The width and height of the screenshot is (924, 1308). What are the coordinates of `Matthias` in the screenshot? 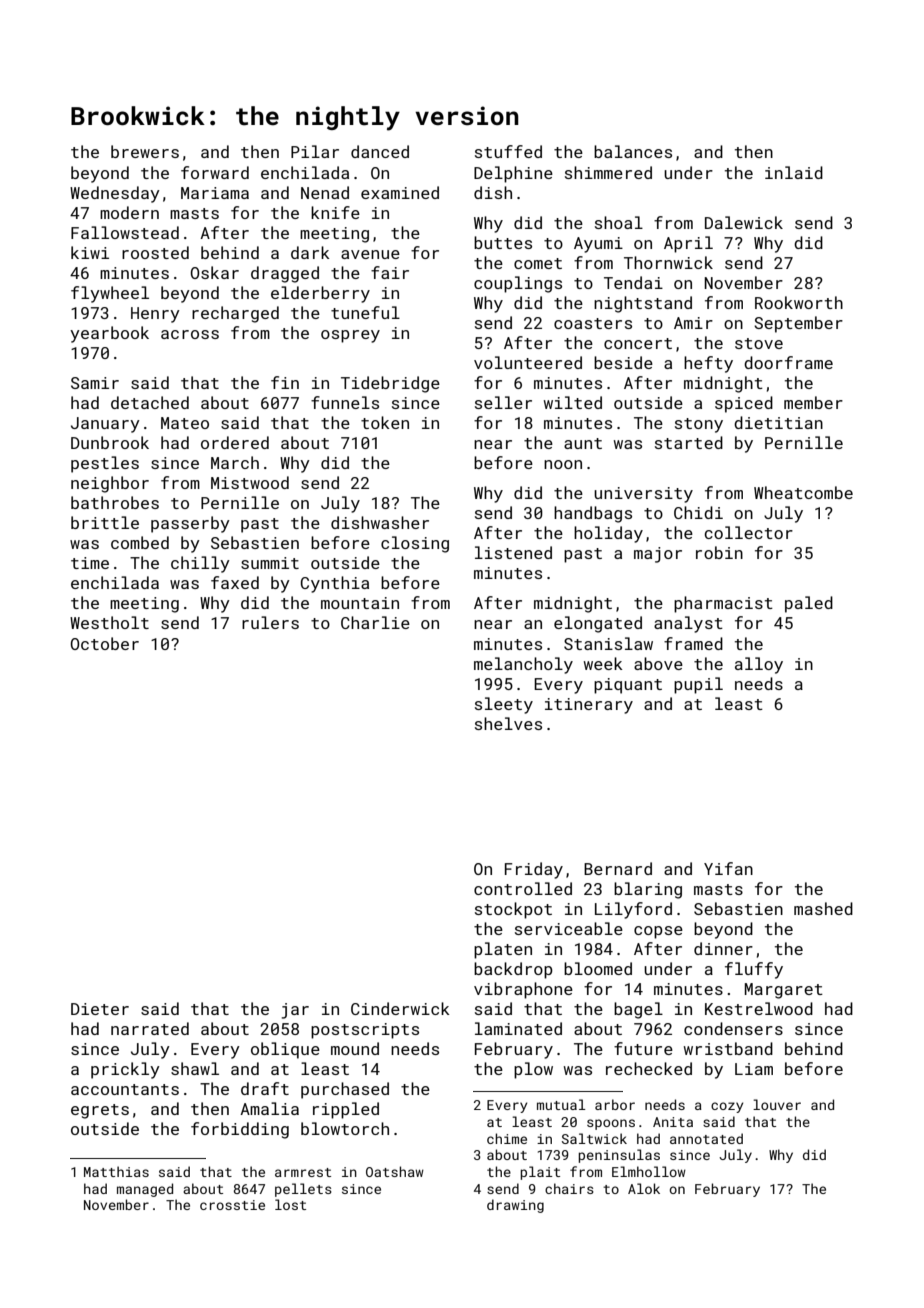 It's located at (116, 1171).
